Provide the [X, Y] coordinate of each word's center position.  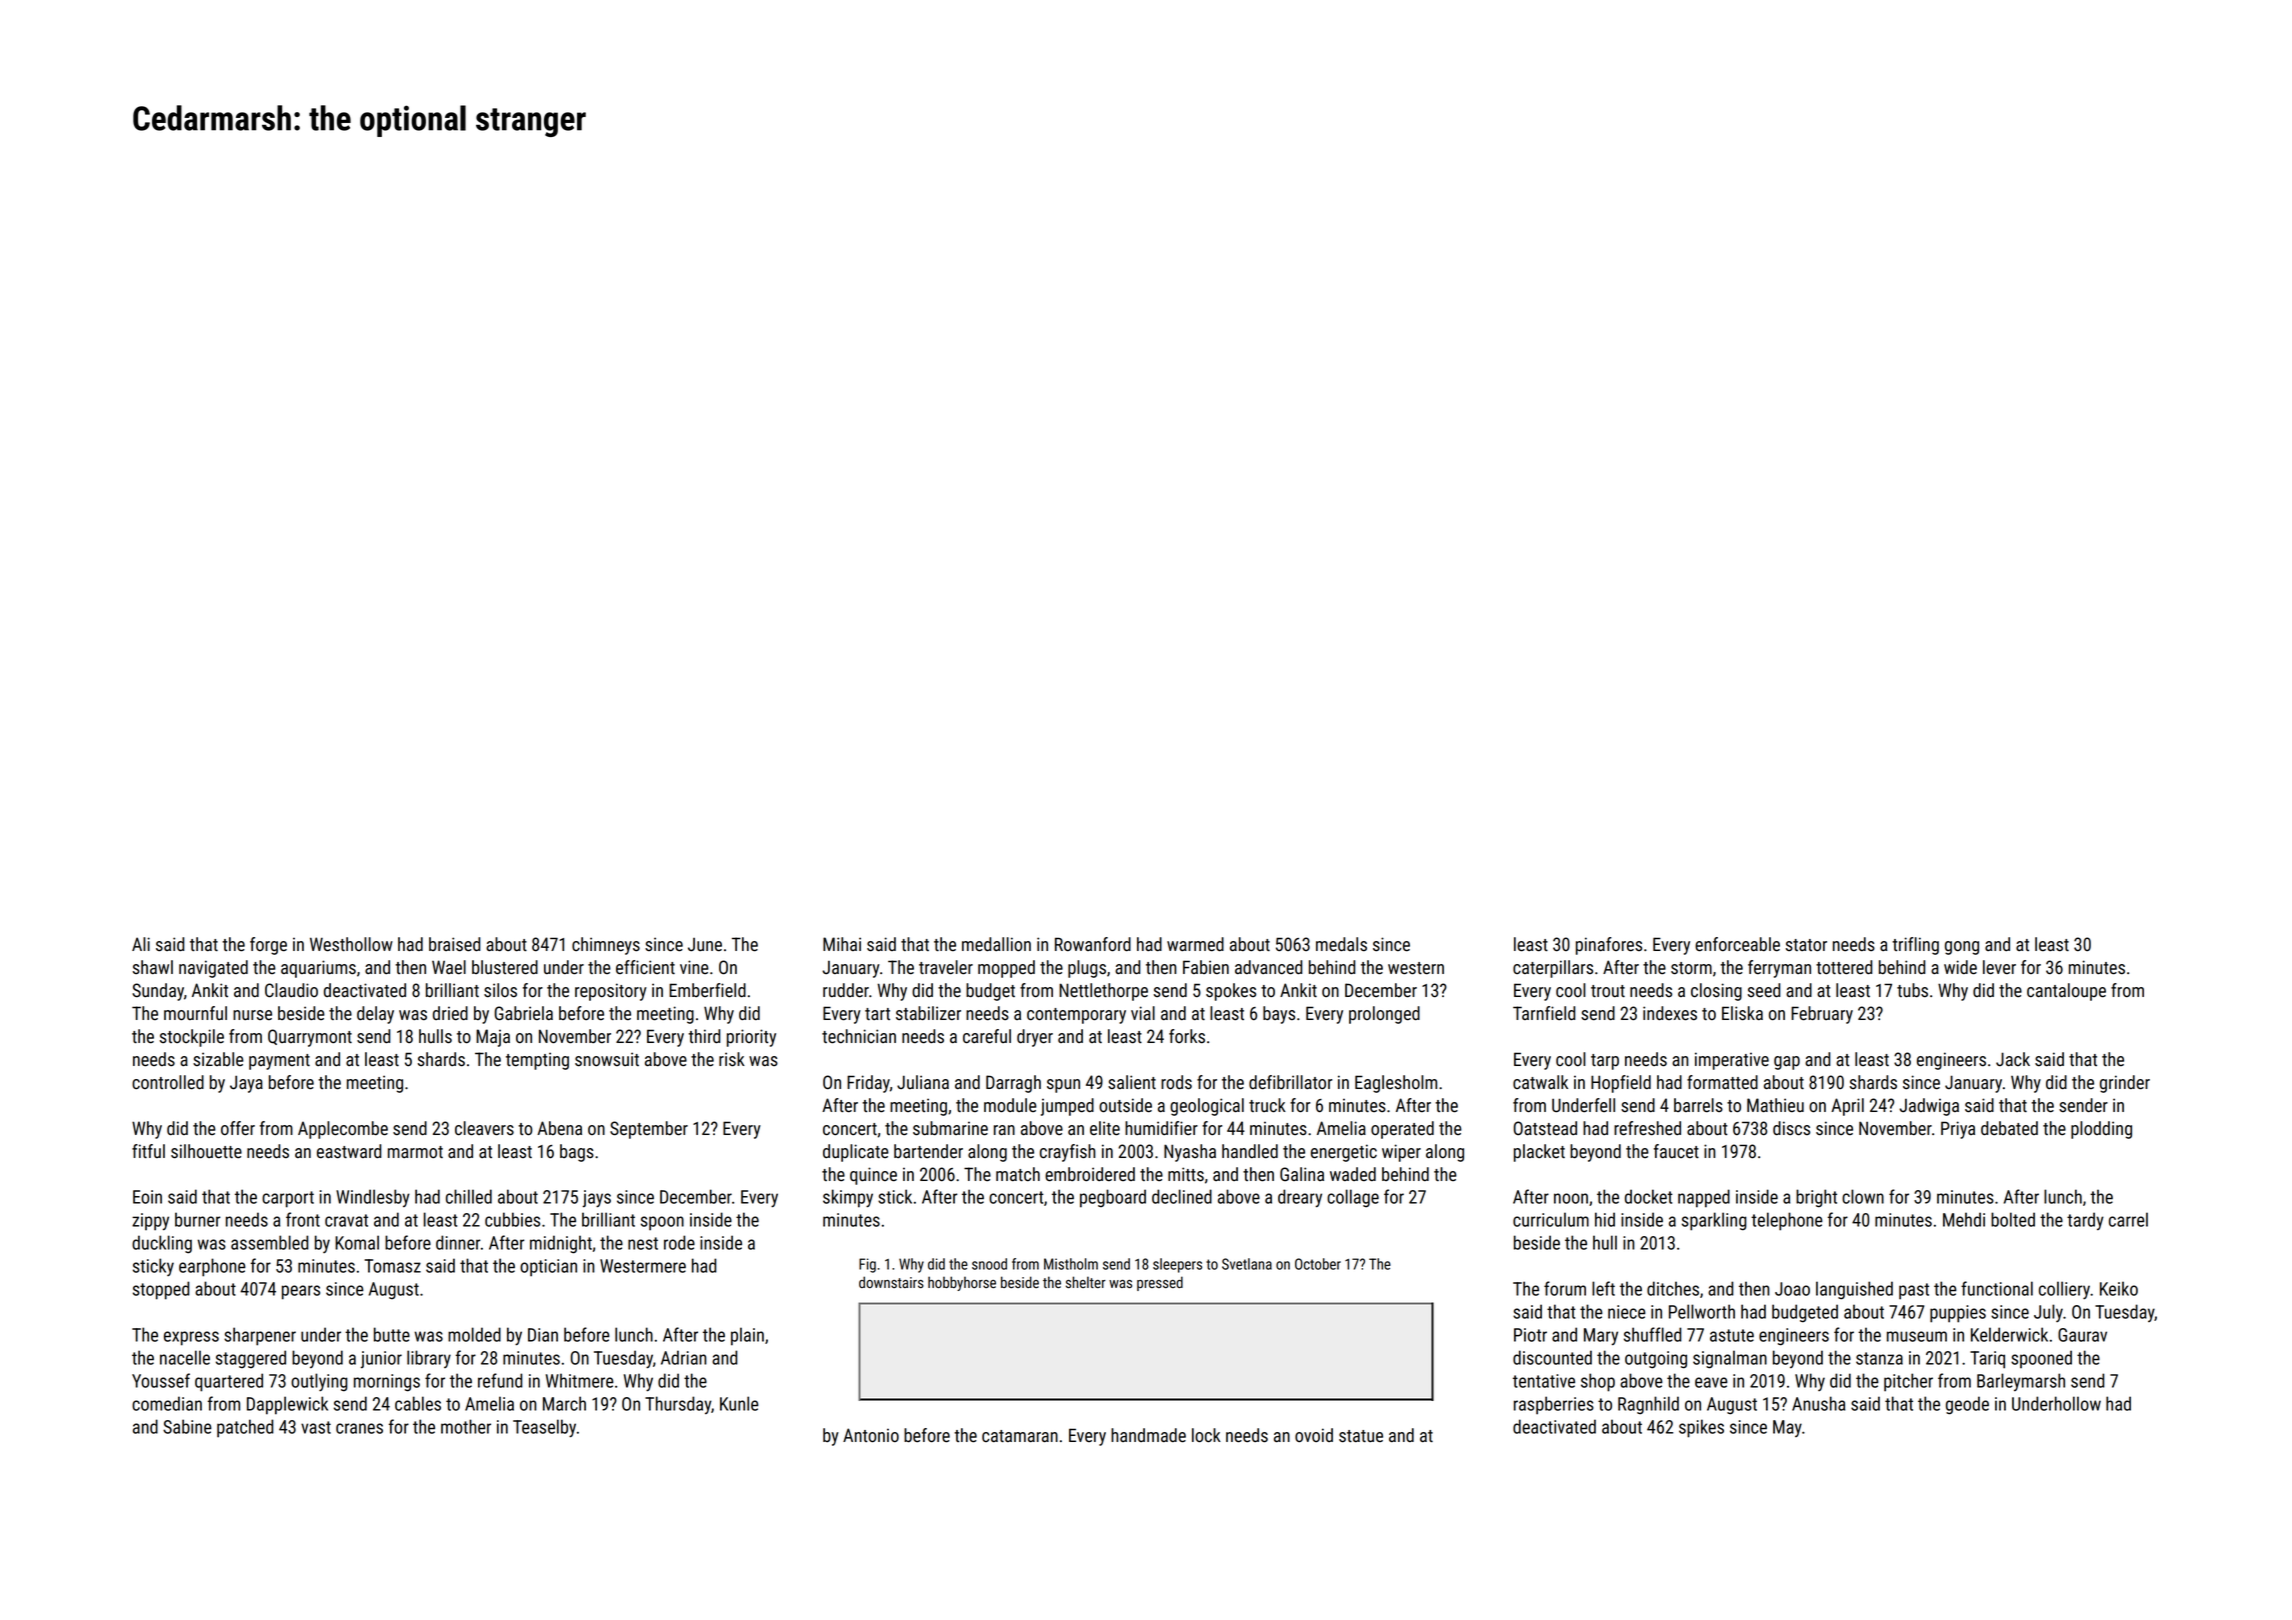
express [191, 1338]
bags [577, 1153]
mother [466, 1426]
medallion [996, 944]
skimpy [848, 1198]
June [705, 945]
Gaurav [2082, 1335]
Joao [1792, 1289]
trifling [1915, 946]
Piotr [1530, 1335]
